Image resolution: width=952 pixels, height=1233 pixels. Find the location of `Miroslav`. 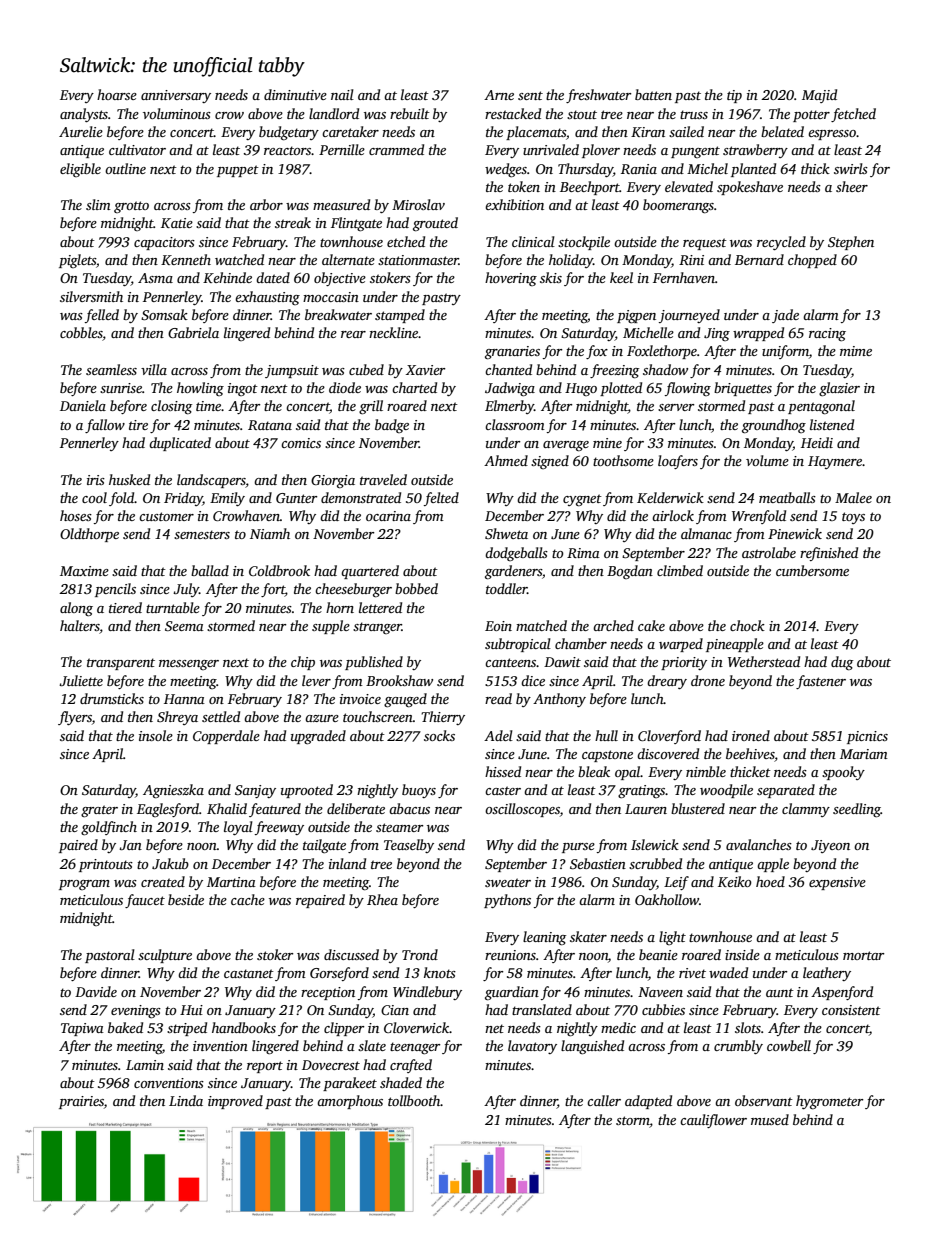

Miroslav is located at coordinates (418, 204).
